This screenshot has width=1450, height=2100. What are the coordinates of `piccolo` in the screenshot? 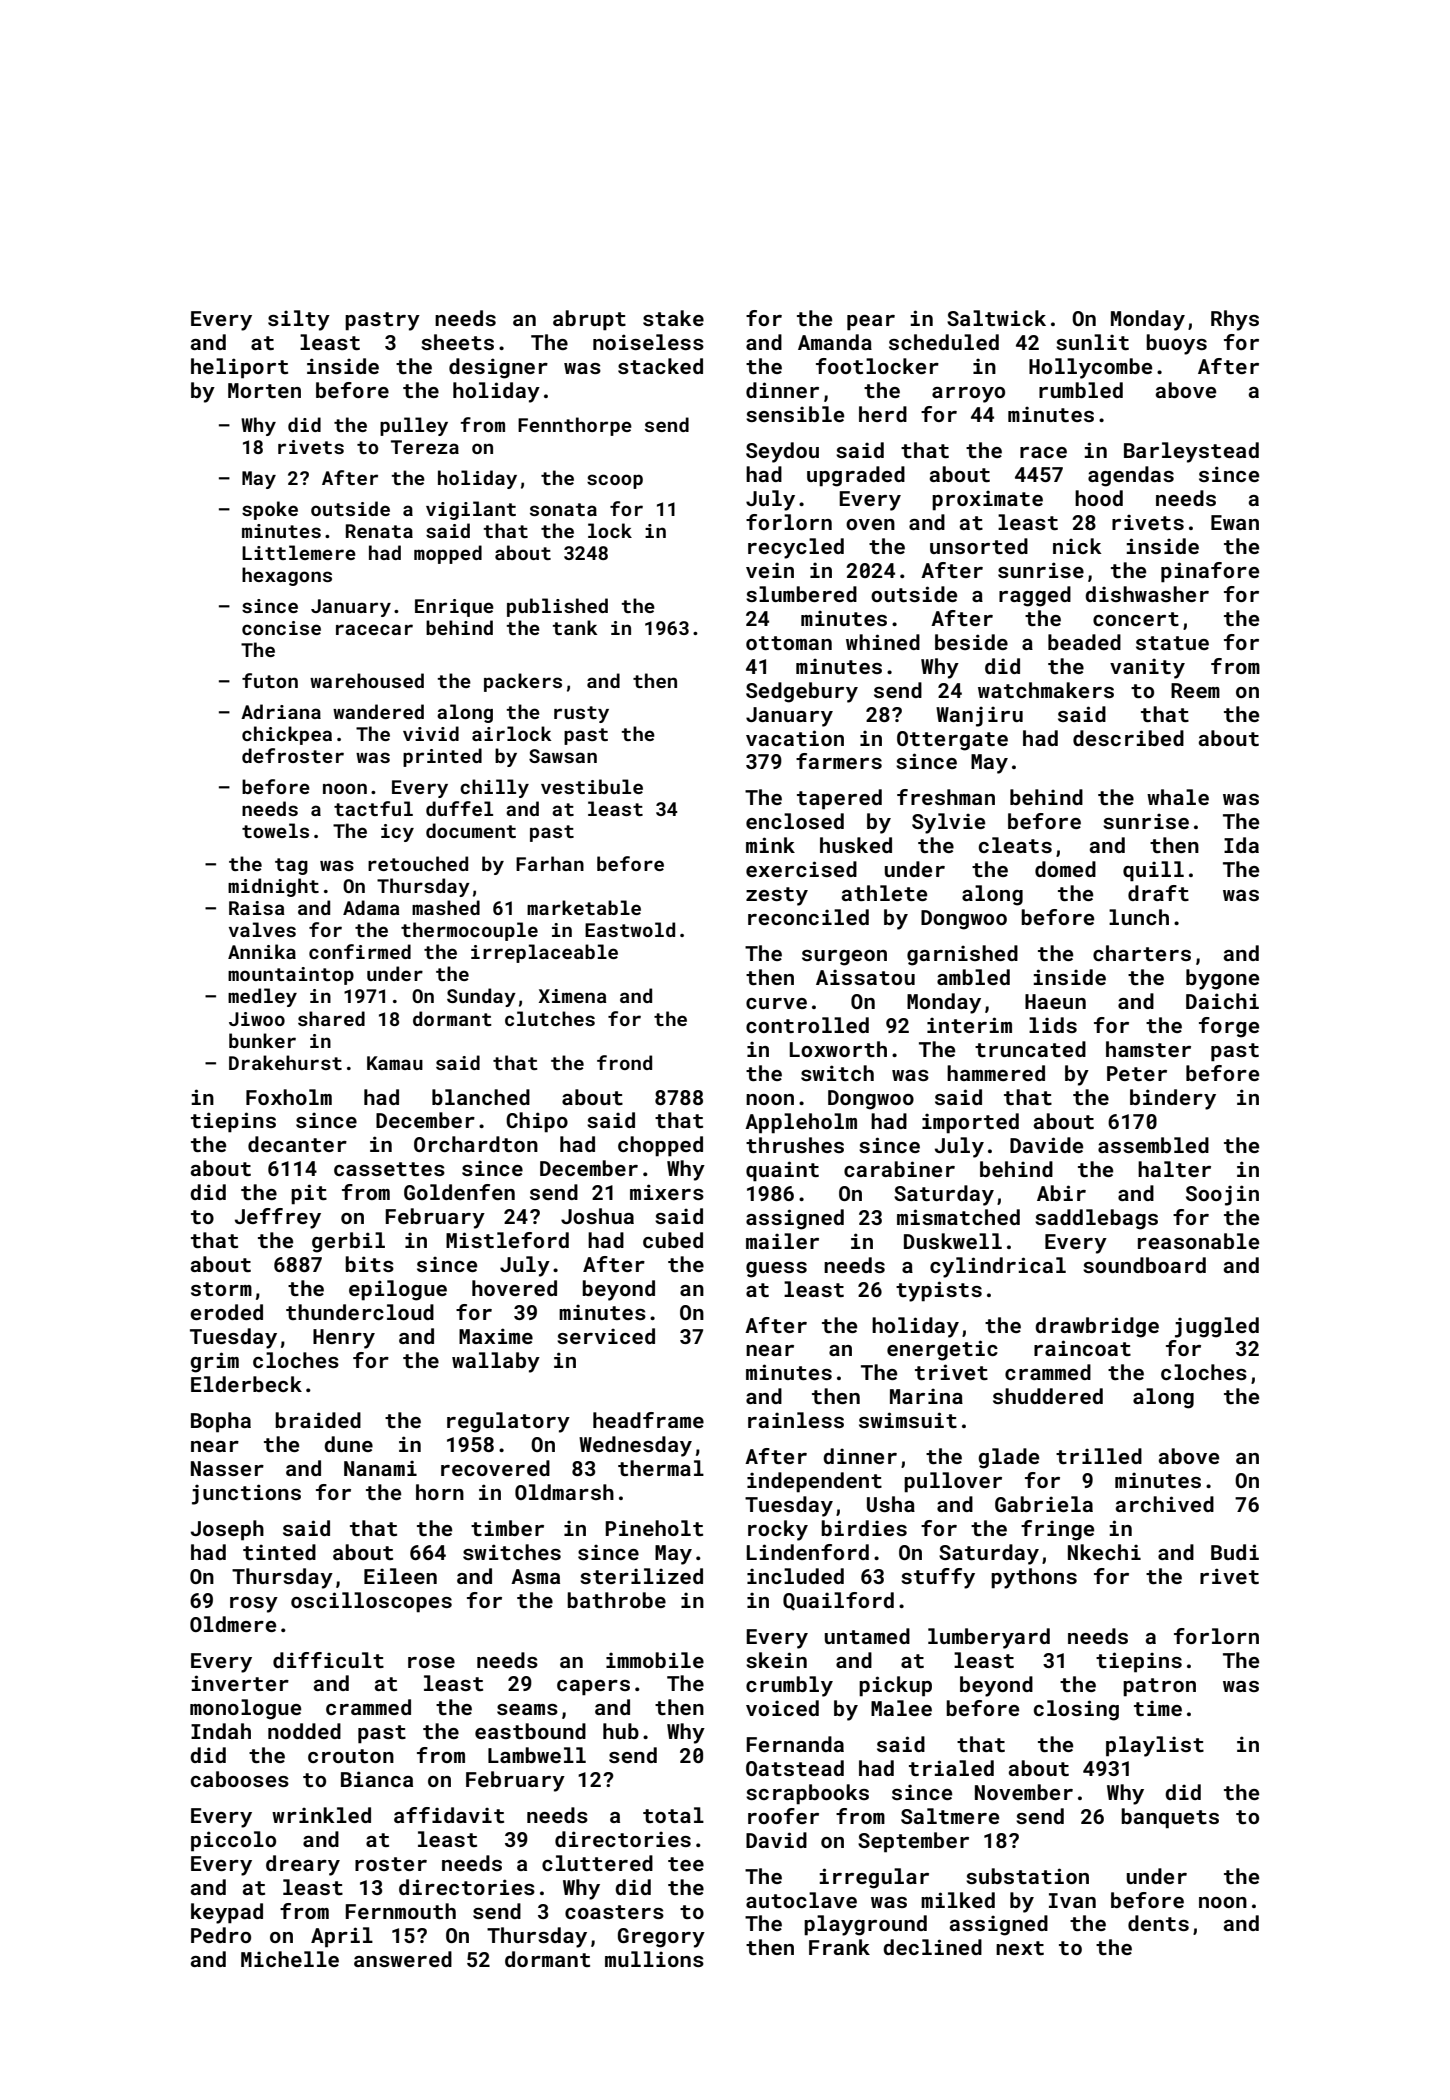 It's located at (233, 1841).
